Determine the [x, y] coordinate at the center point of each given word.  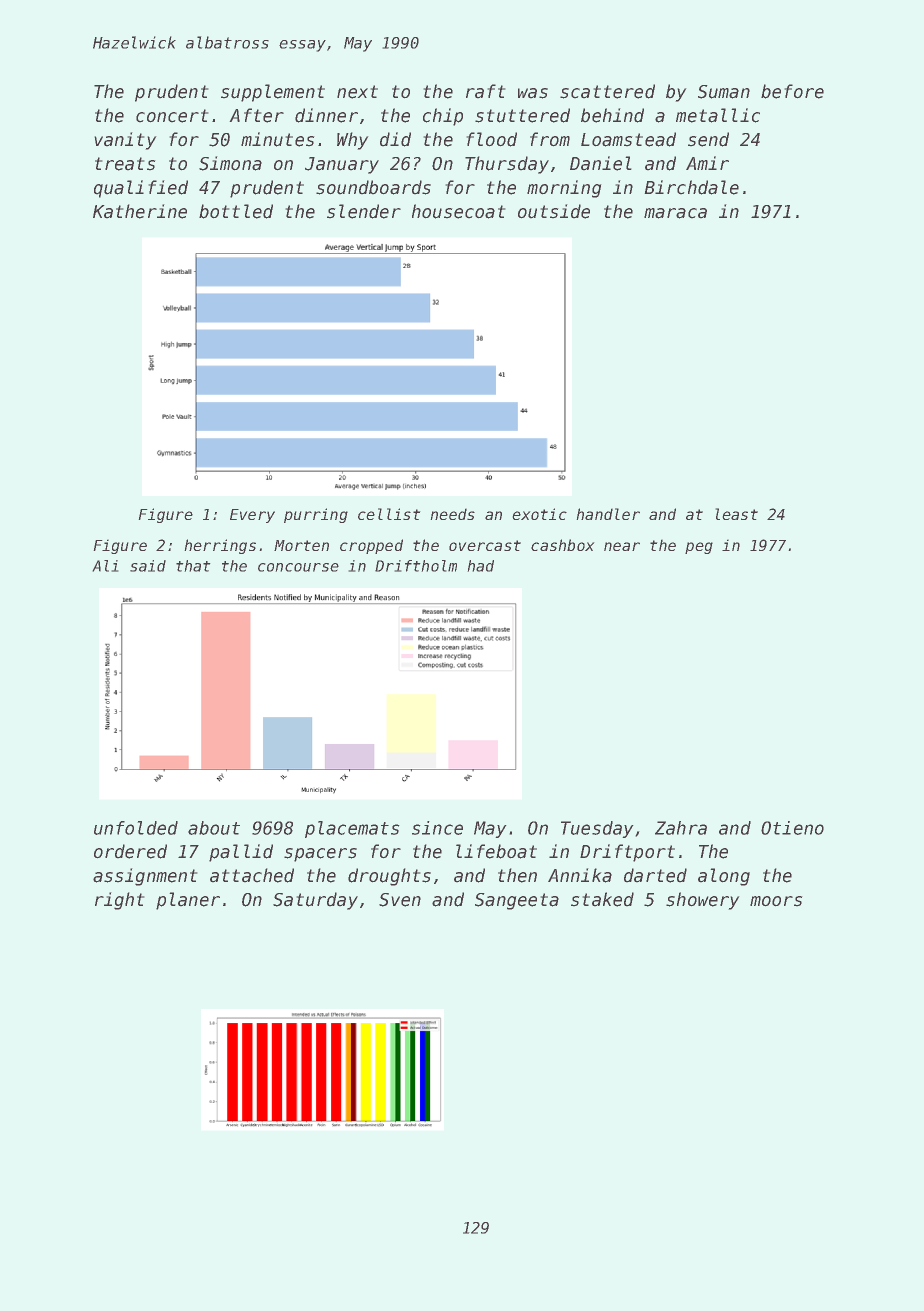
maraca [675, 213]
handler [608, 514]
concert [172, 116]
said [148, 566]
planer [188, 901]
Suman [724, 92]
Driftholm [416, 566]
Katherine [140, 211]
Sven [400, 900]
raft [485, 91]
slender [364, 211]
